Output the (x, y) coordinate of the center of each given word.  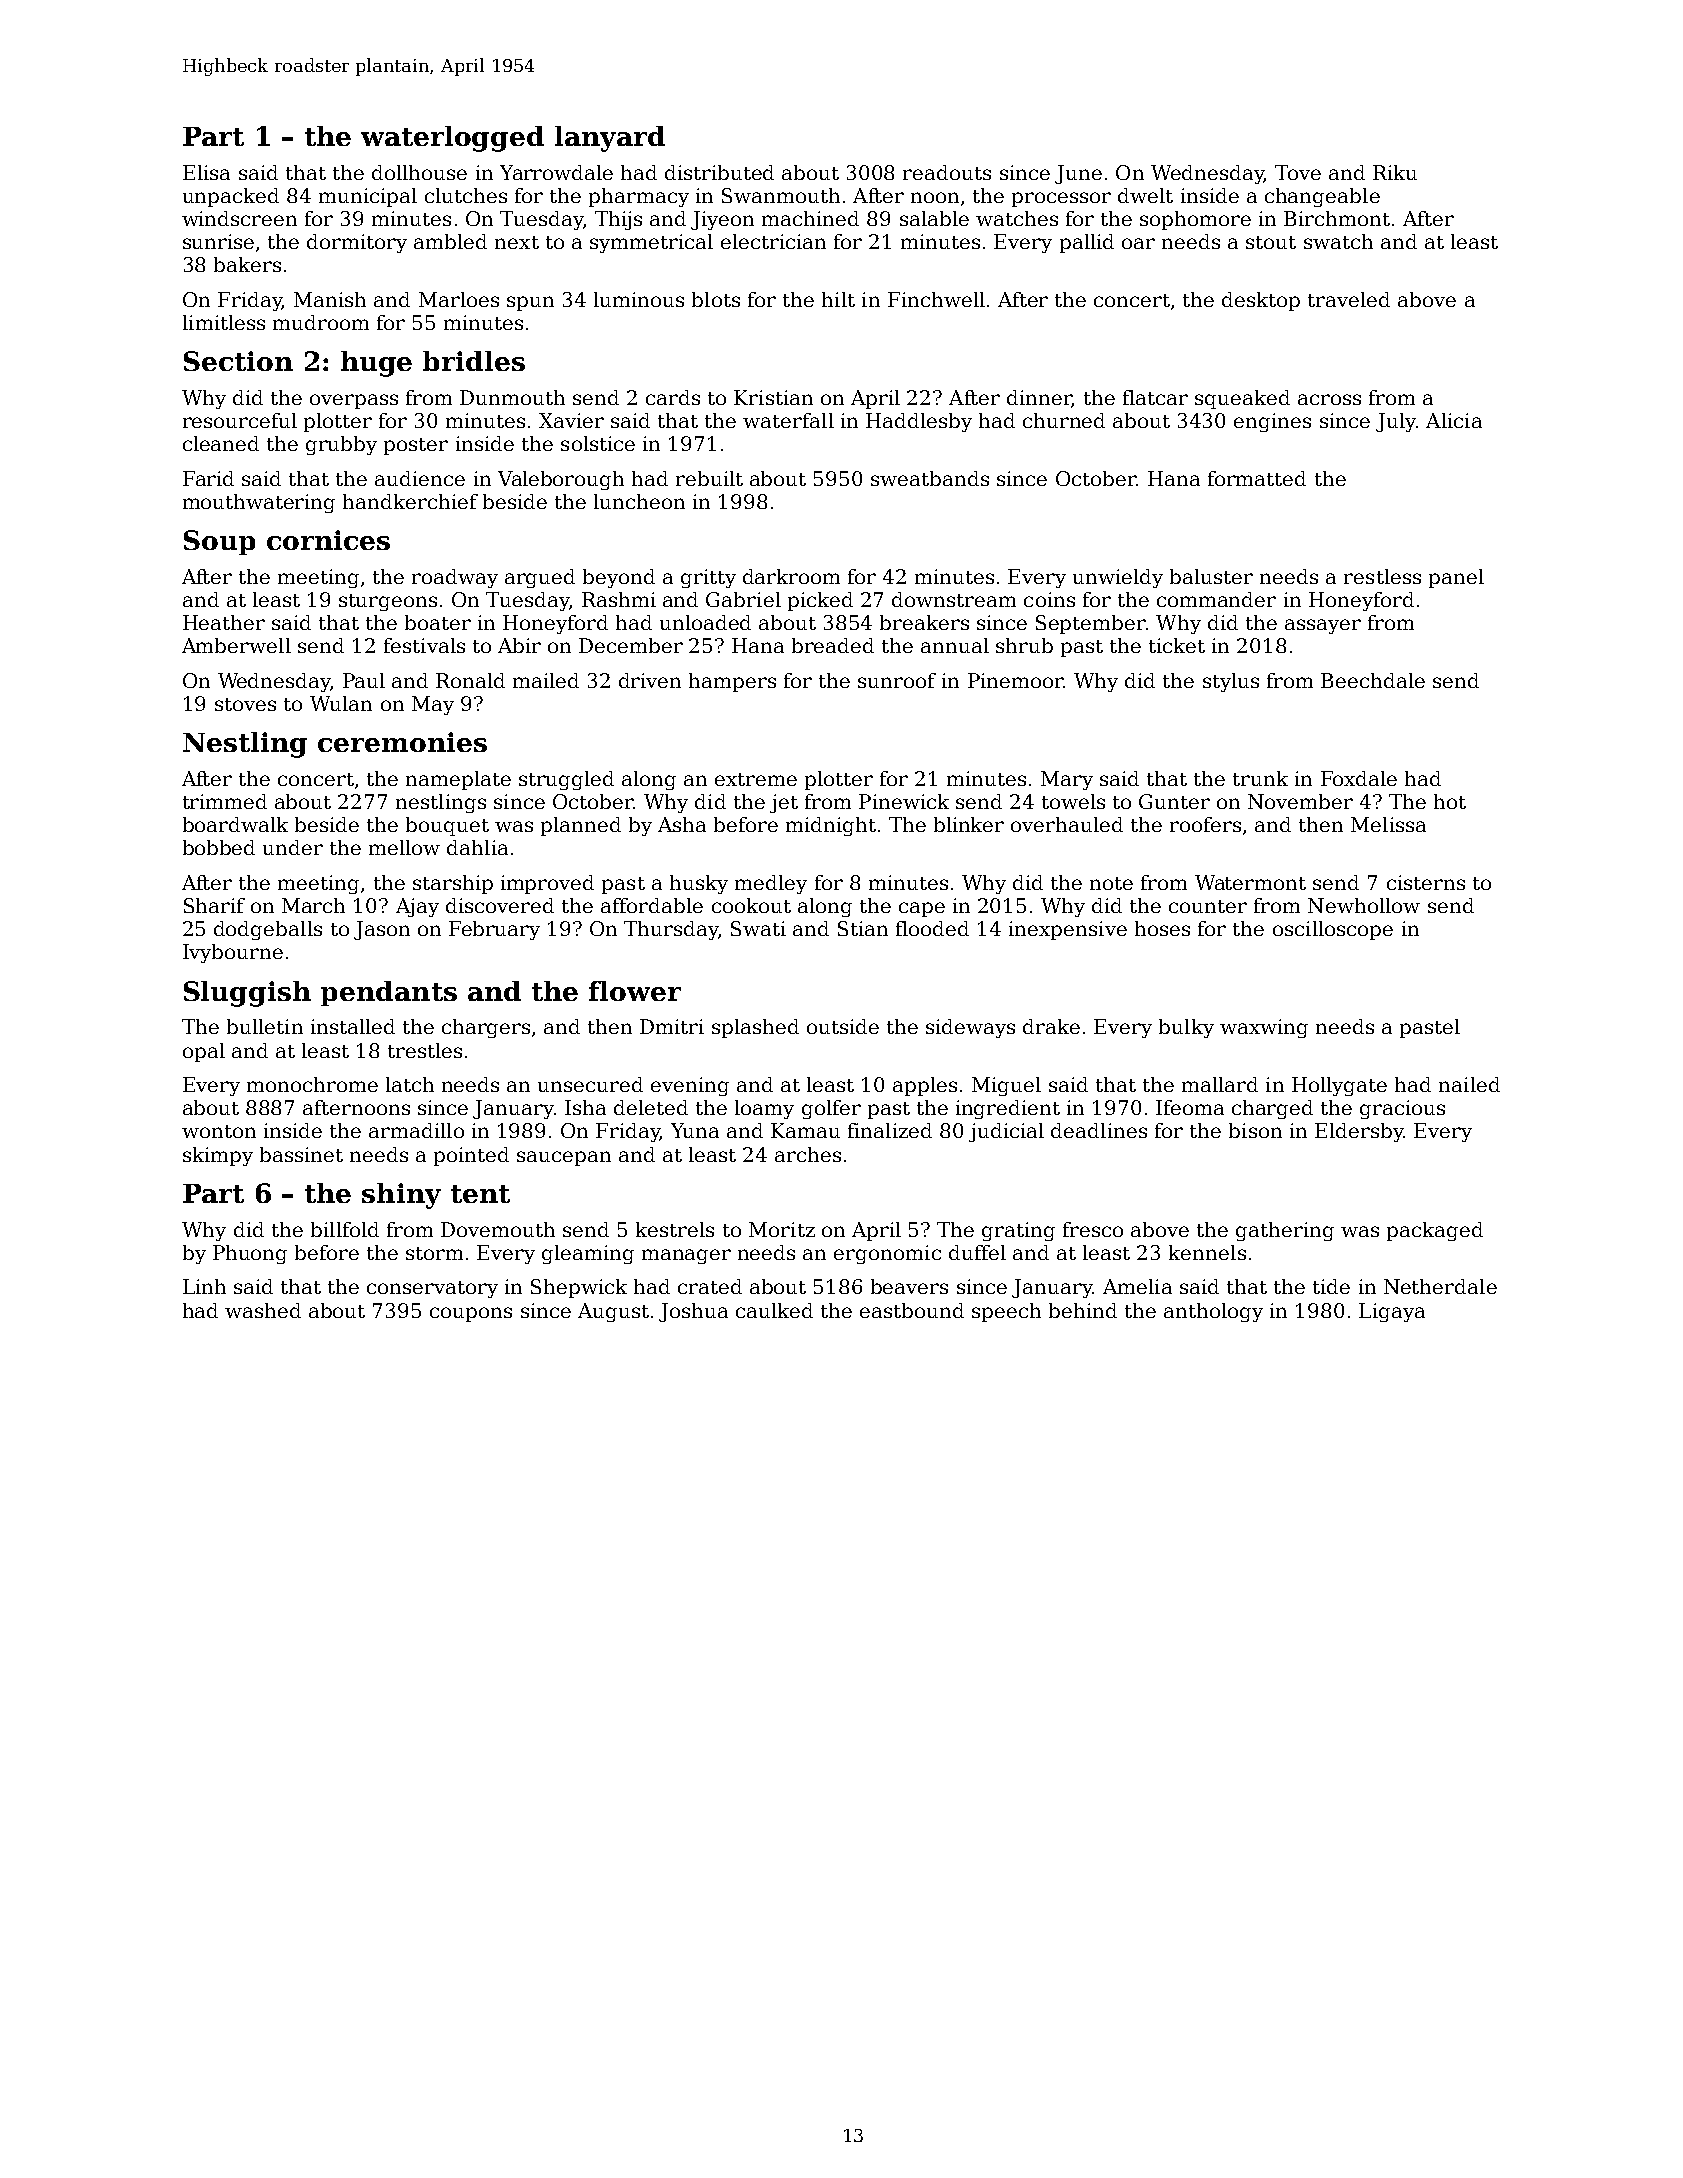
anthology (1213, 1312)
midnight (831, 826)
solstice (598, 443)
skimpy (218, 1156)
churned (1064, 420)
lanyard (610, 139)
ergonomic (887, 1254)
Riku (1395, 172)
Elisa (206, 172)
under (293, 847)
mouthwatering (259, 503)
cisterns (1426, 882)
